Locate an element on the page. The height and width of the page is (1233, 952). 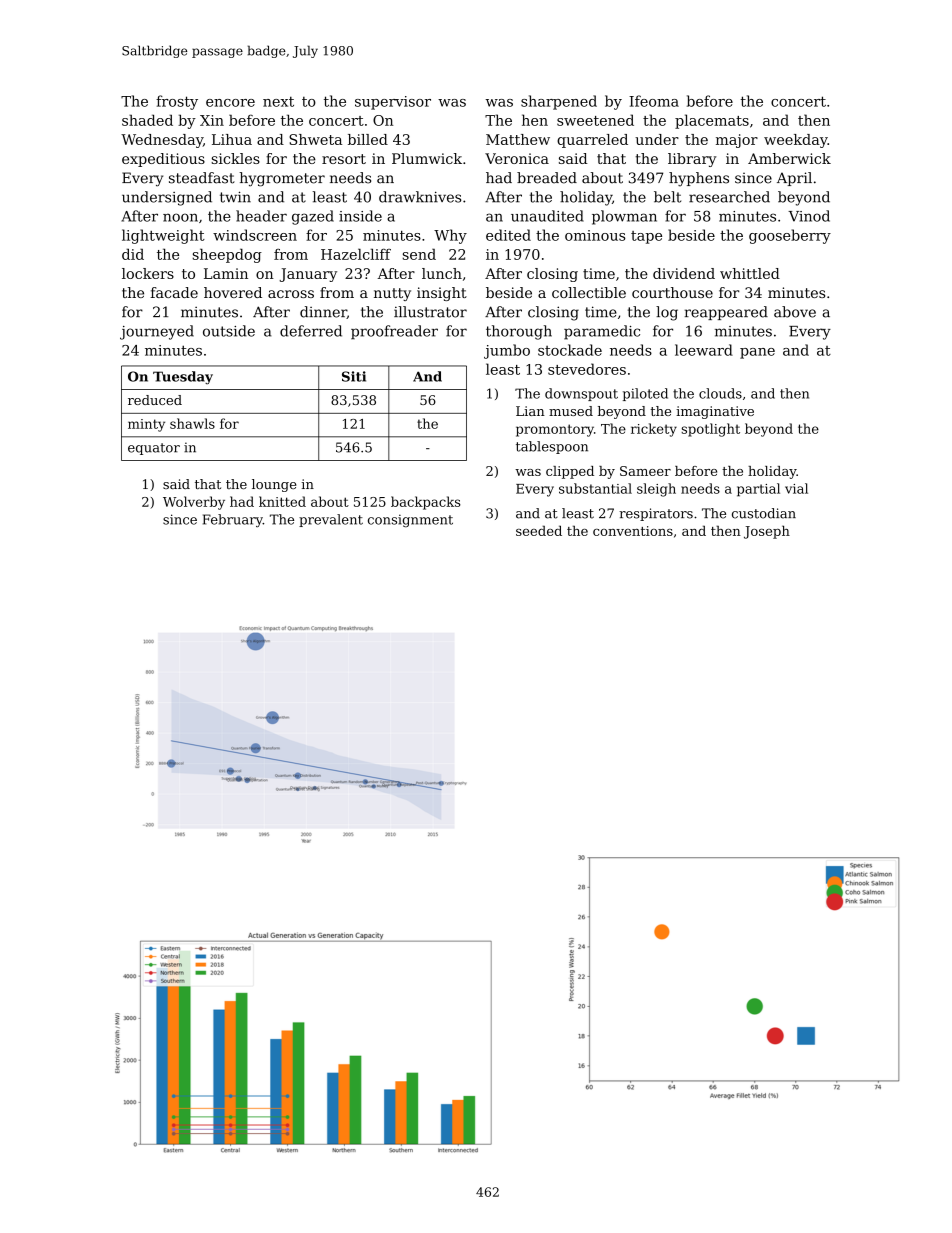
prevalent is located at coordinates (331, 520).
